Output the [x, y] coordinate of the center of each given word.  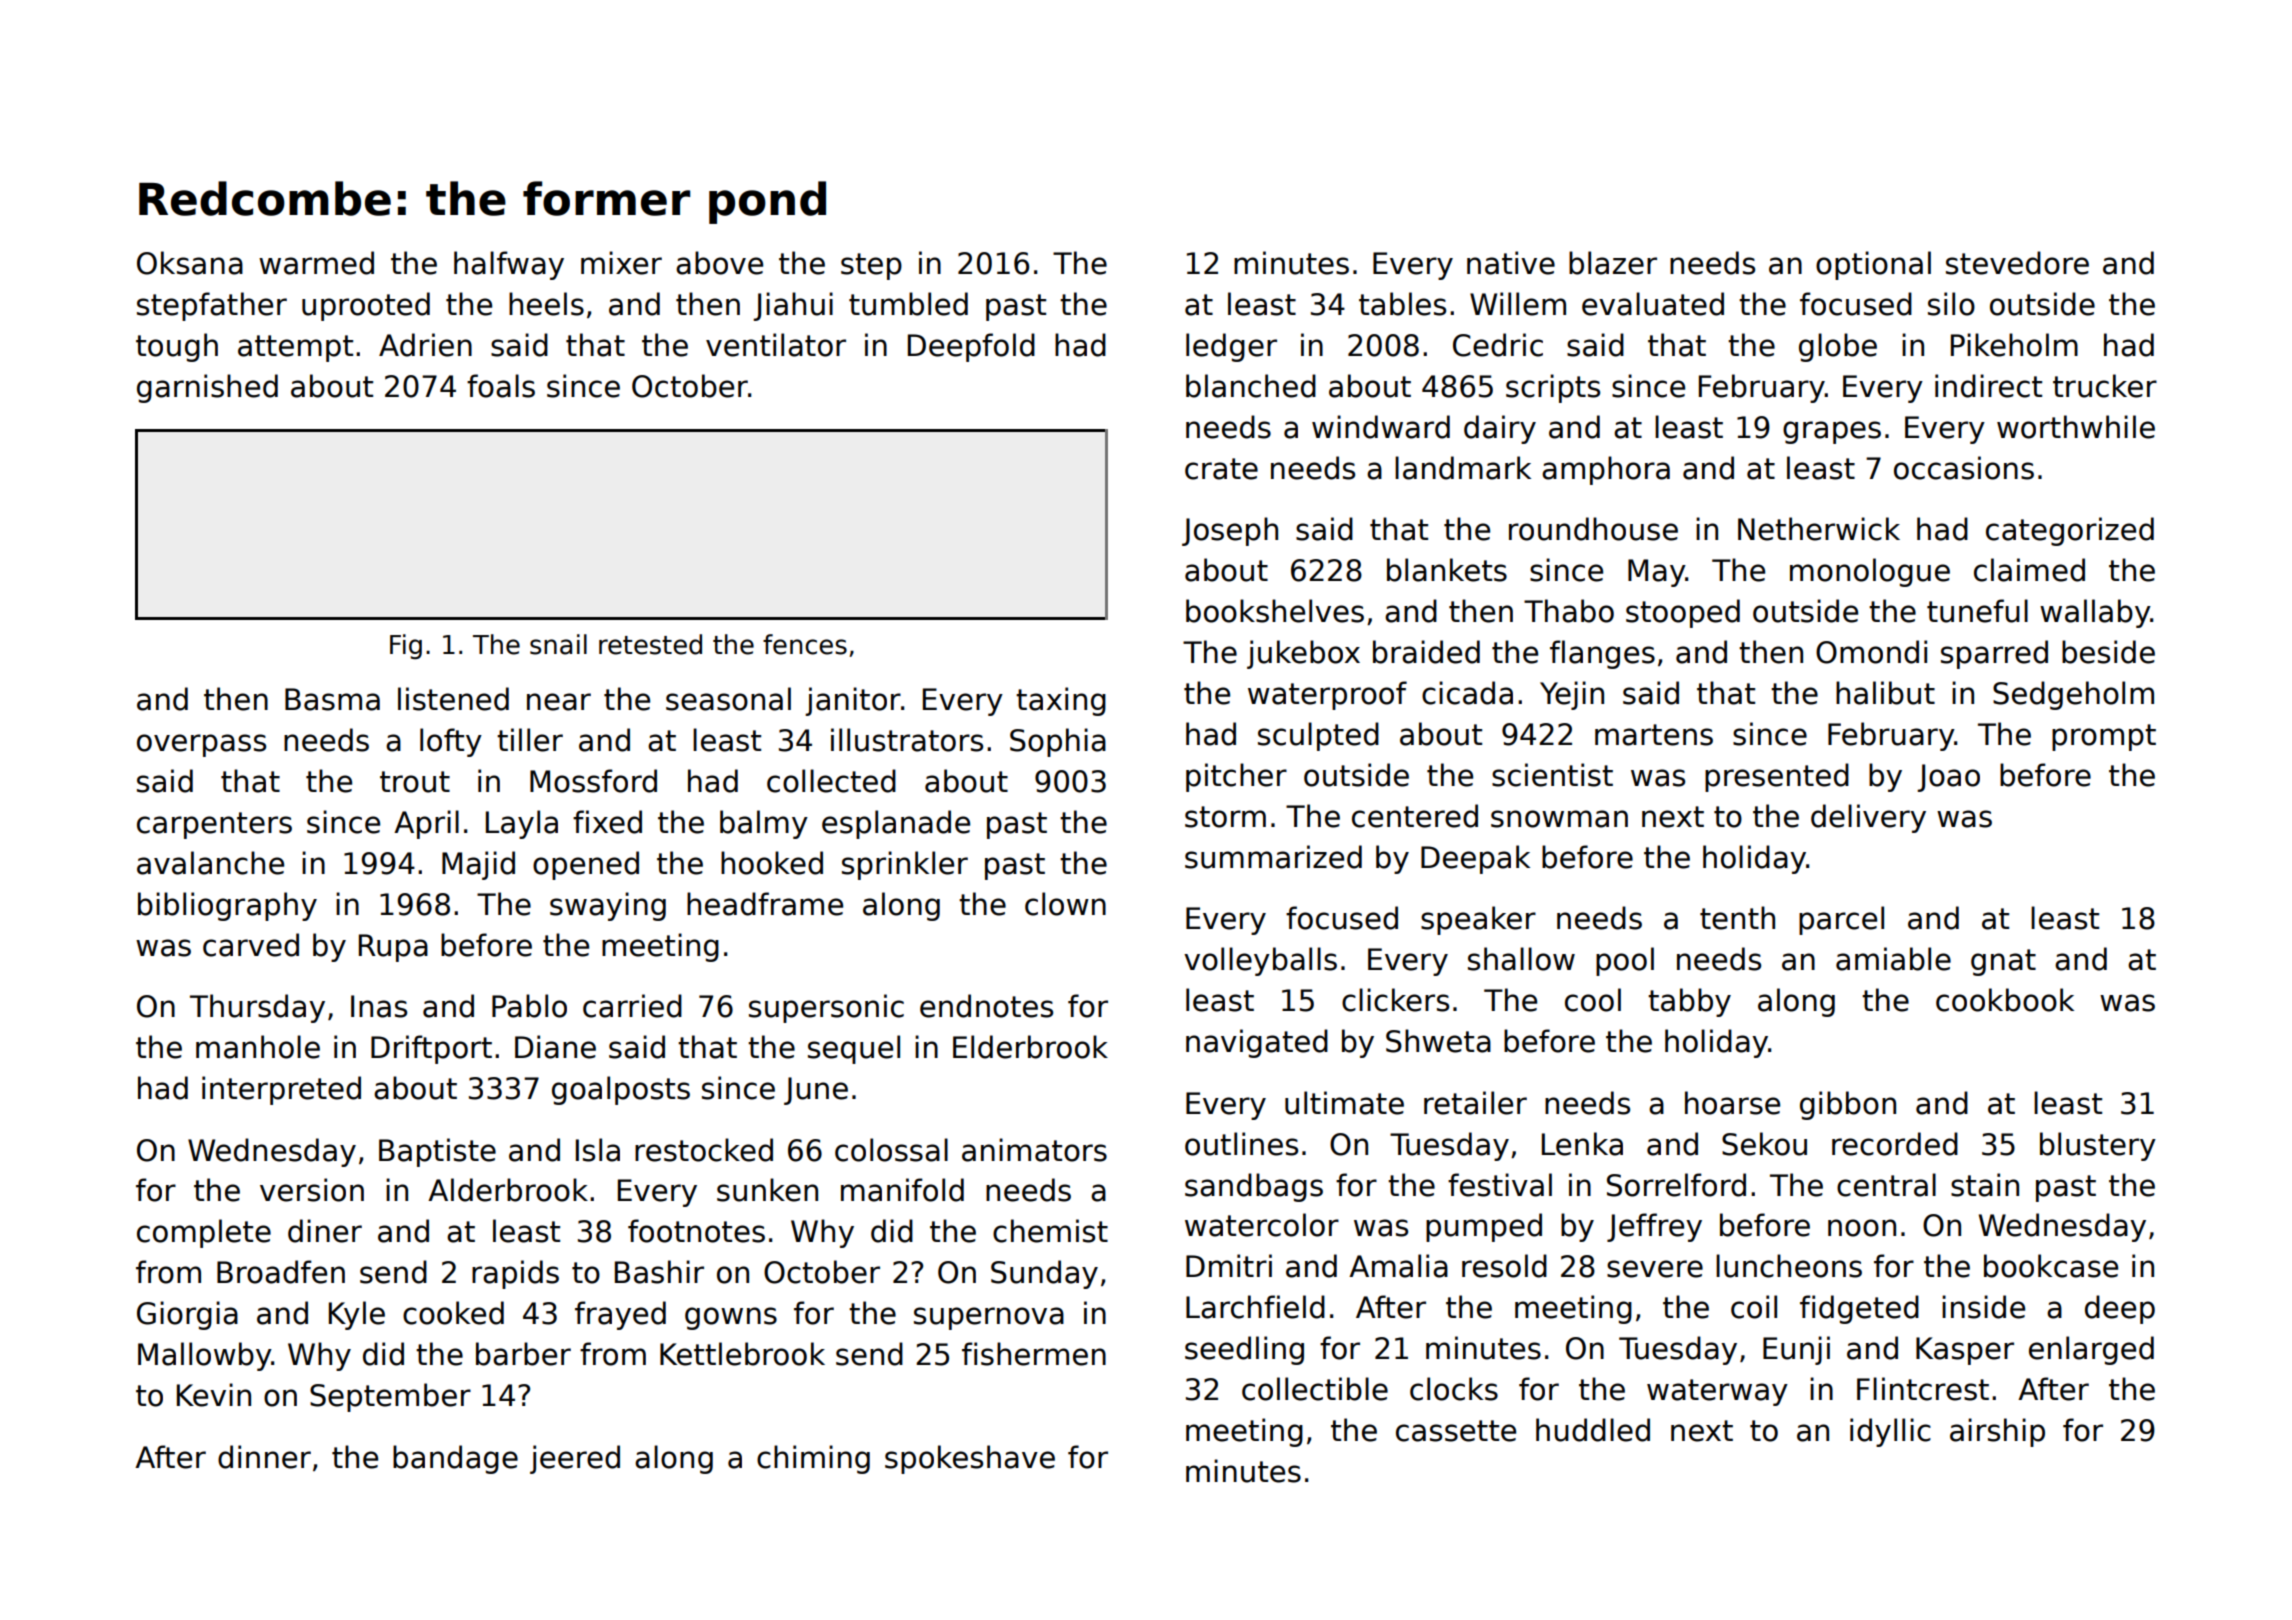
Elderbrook [1030, 1047]
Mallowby [205, 1356]
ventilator [776, 345]
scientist [1552, 775]
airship [1997, 1432]
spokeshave [970, 1459]
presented [1777, 777]
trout [415, 782]
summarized [1273, 857]
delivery [1868, 818]
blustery [2098, 1146]
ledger [1231, 347]
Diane [555, 1047]
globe [1838, 347]
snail [558, 644]
